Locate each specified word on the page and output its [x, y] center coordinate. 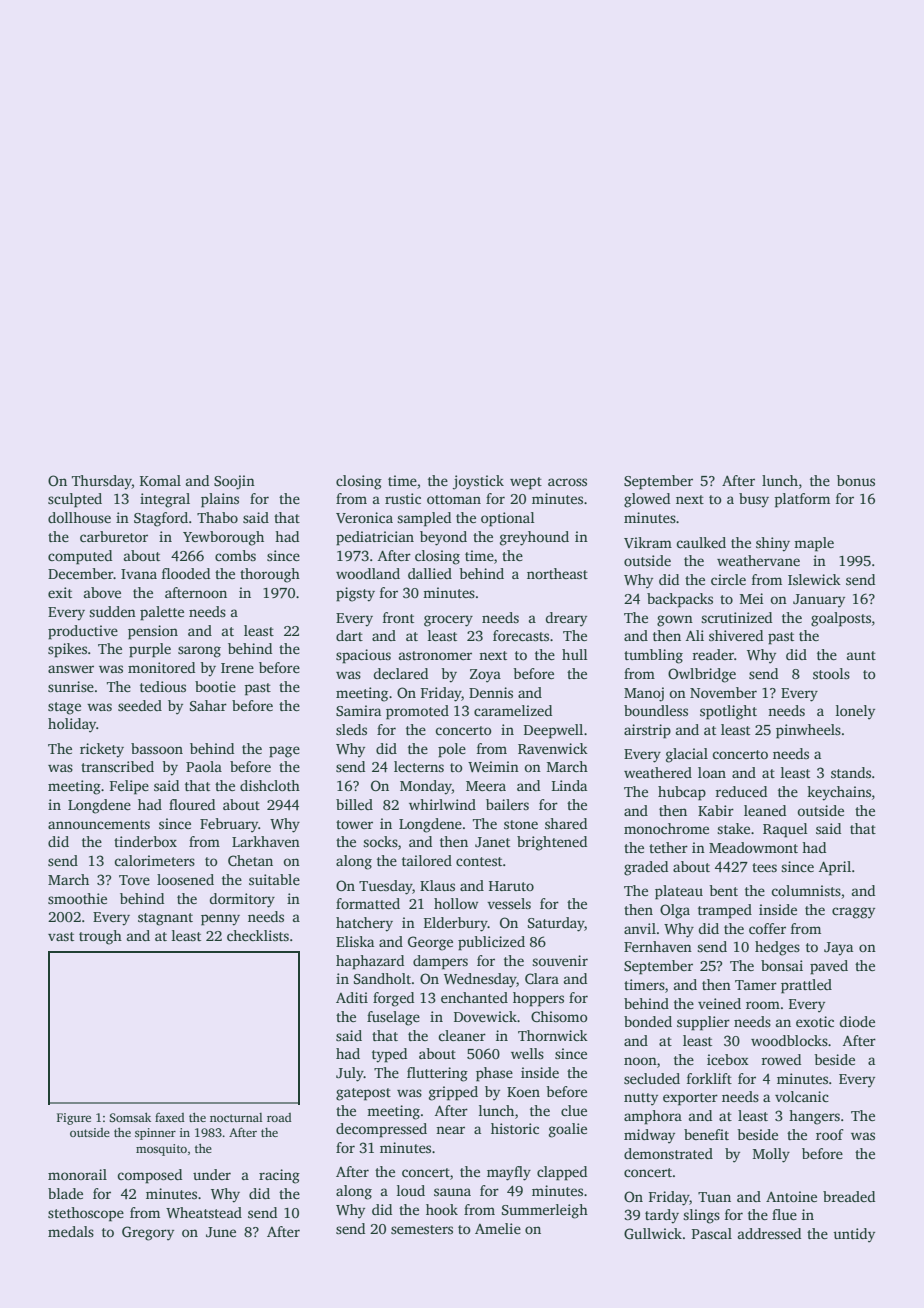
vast [61, 936]
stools [831, 673]
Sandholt [382, 978]
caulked [701, 542]
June [221, 1232]
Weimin [493, 766]
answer [71, 669]
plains [220, 500]
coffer [767, 928]
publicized [491, 943]
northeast [557, 573]
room [763, 1005]
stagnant [165, 919]
